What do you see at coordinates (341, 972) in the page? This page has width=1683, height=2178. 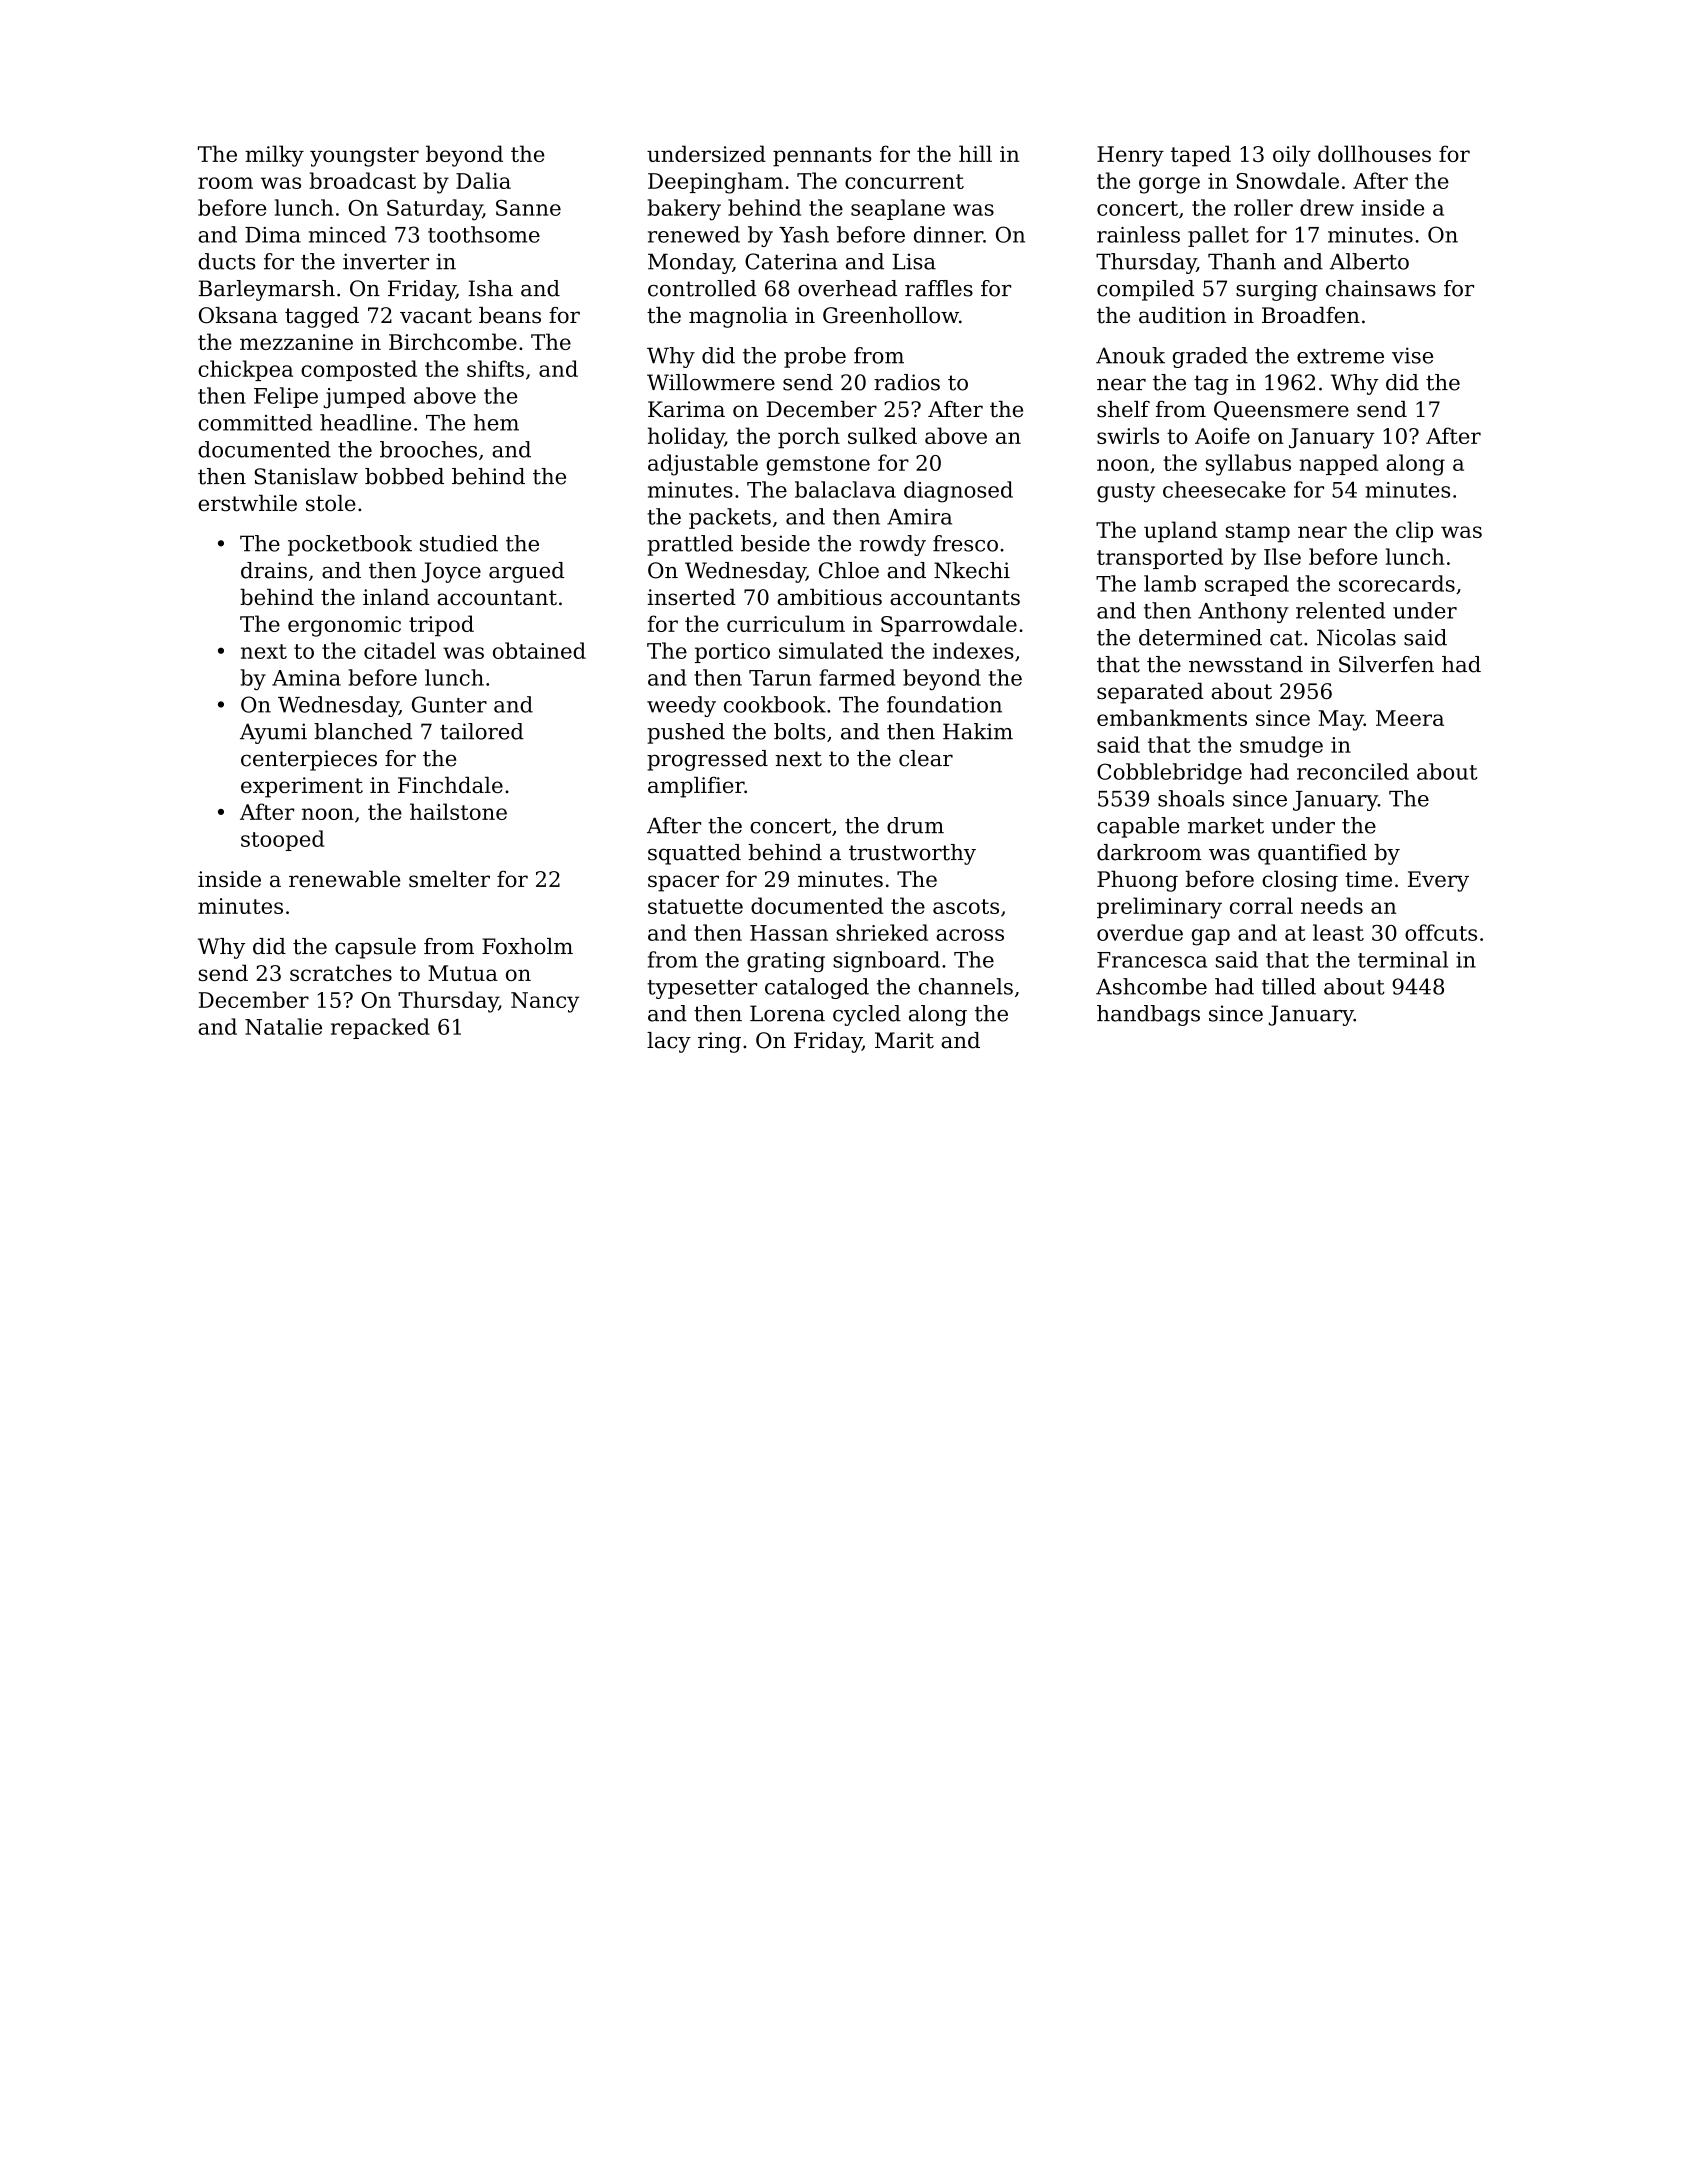 I see `scratches` at bounding box center [341, 972].
